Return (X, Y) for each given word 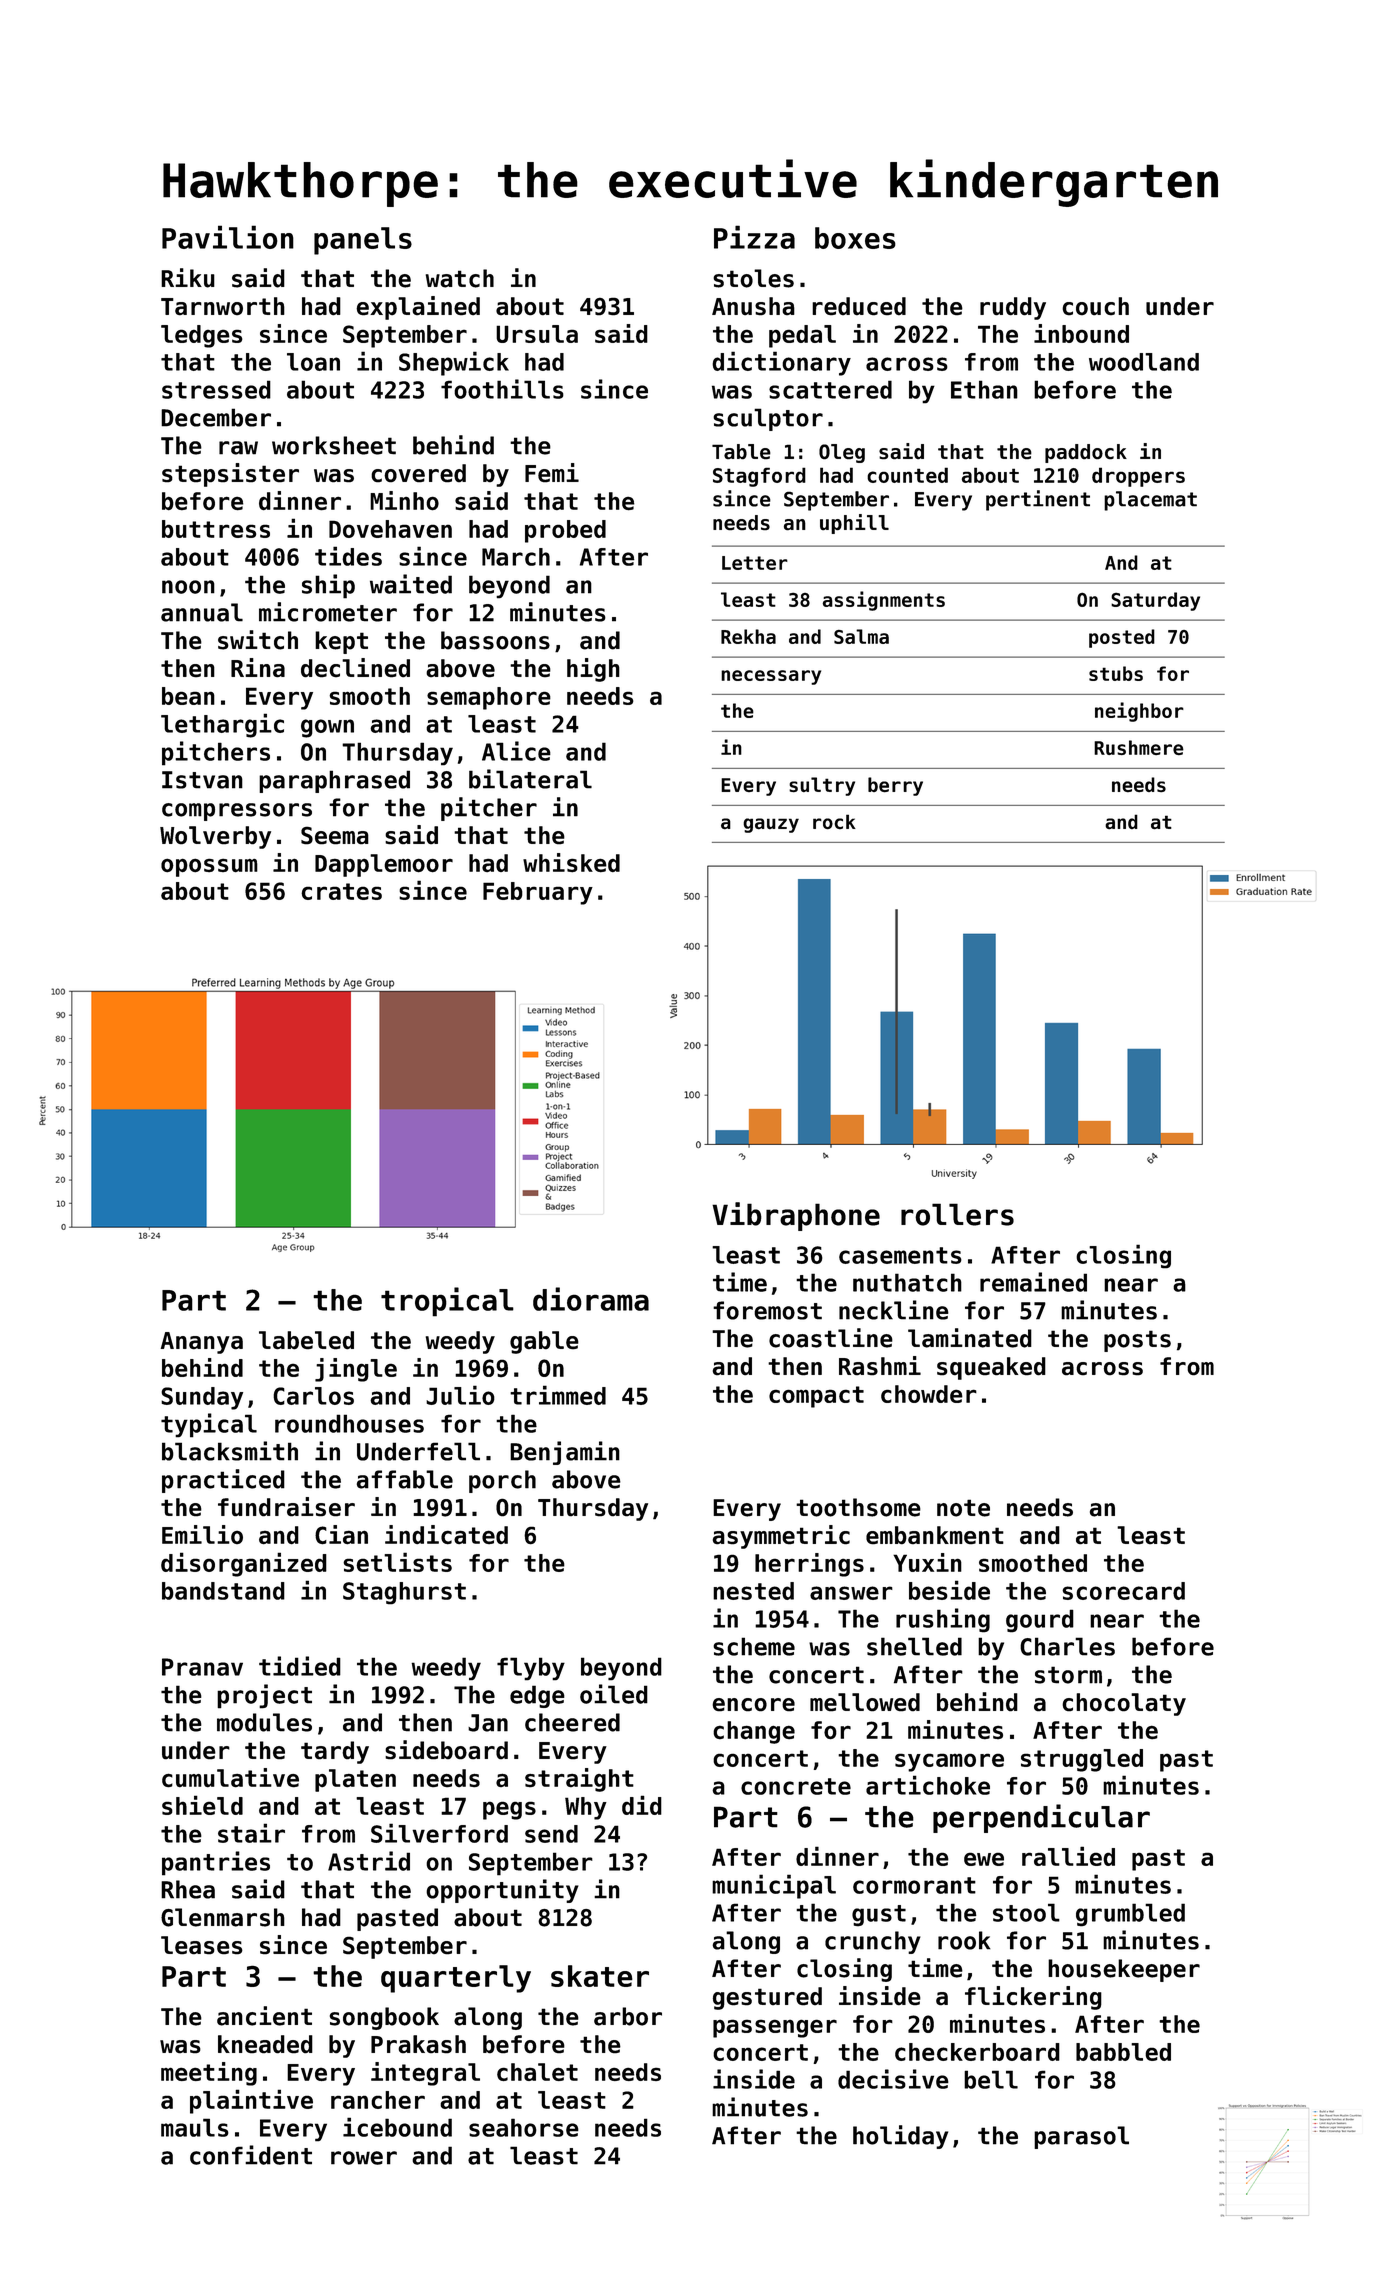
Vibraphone (796, 1216)
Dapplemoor (384, 865)
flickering (1033, 1998)
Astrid (369, 1861)
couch (1095, 306)
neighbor (1139, 712)
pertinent (1038, 500)
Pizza (754, 237)
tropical (447, 1302)
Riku (188, 278)
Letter (755, 563)
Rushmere (1139, 747)
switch (258, 640)
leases (202, 1945)
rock (834, 822)
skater (600, 1976)
